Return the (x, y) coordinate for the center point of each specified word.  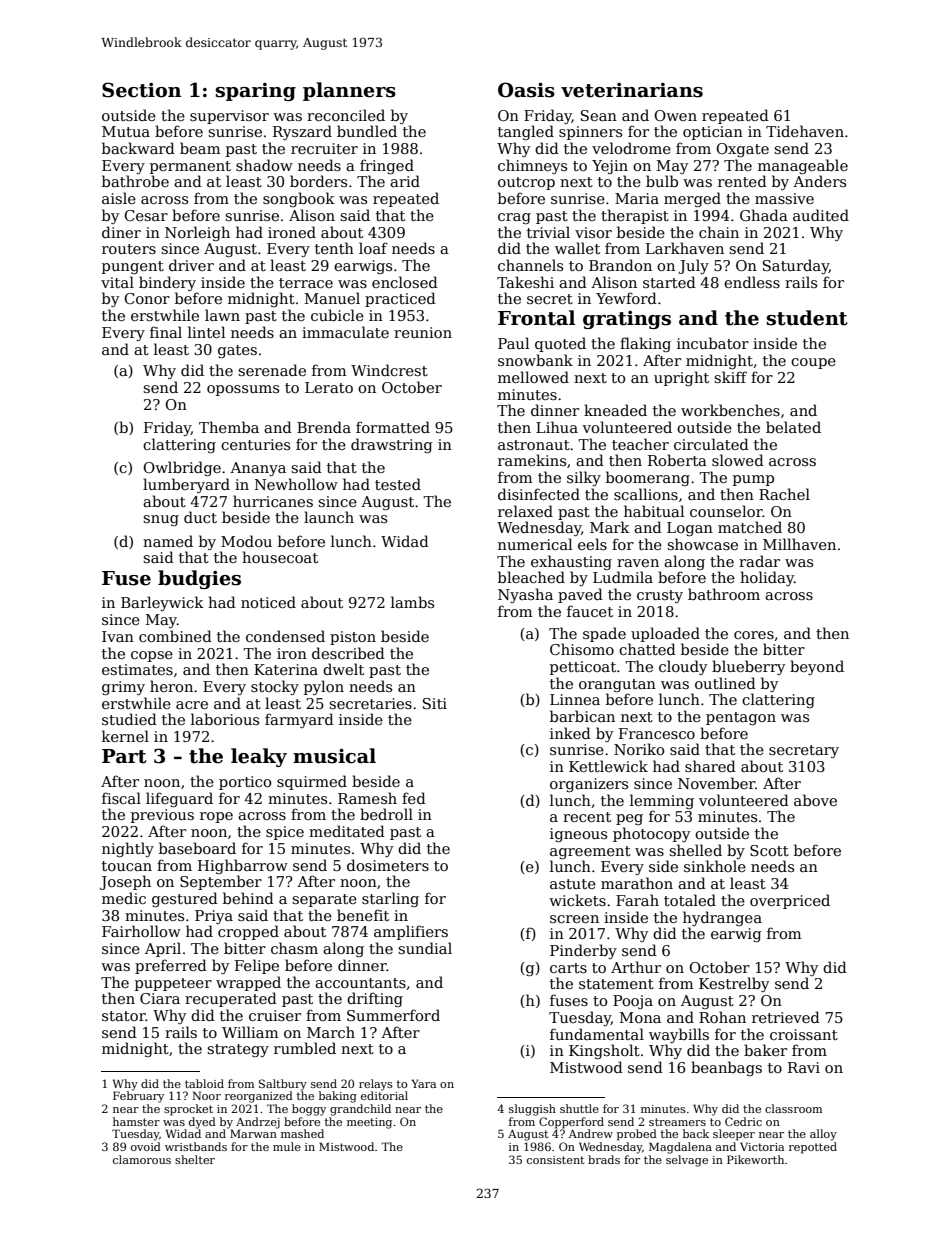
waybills (679, 1035)
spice (285, 833)
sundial (425, 948)
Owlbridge (182, 468)
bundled (367, 131)
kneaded (615, 410)
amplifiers (411, 932)
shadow (264, 165)
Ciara (160, 998)
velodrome (631, 148)
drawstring (392, 445)
